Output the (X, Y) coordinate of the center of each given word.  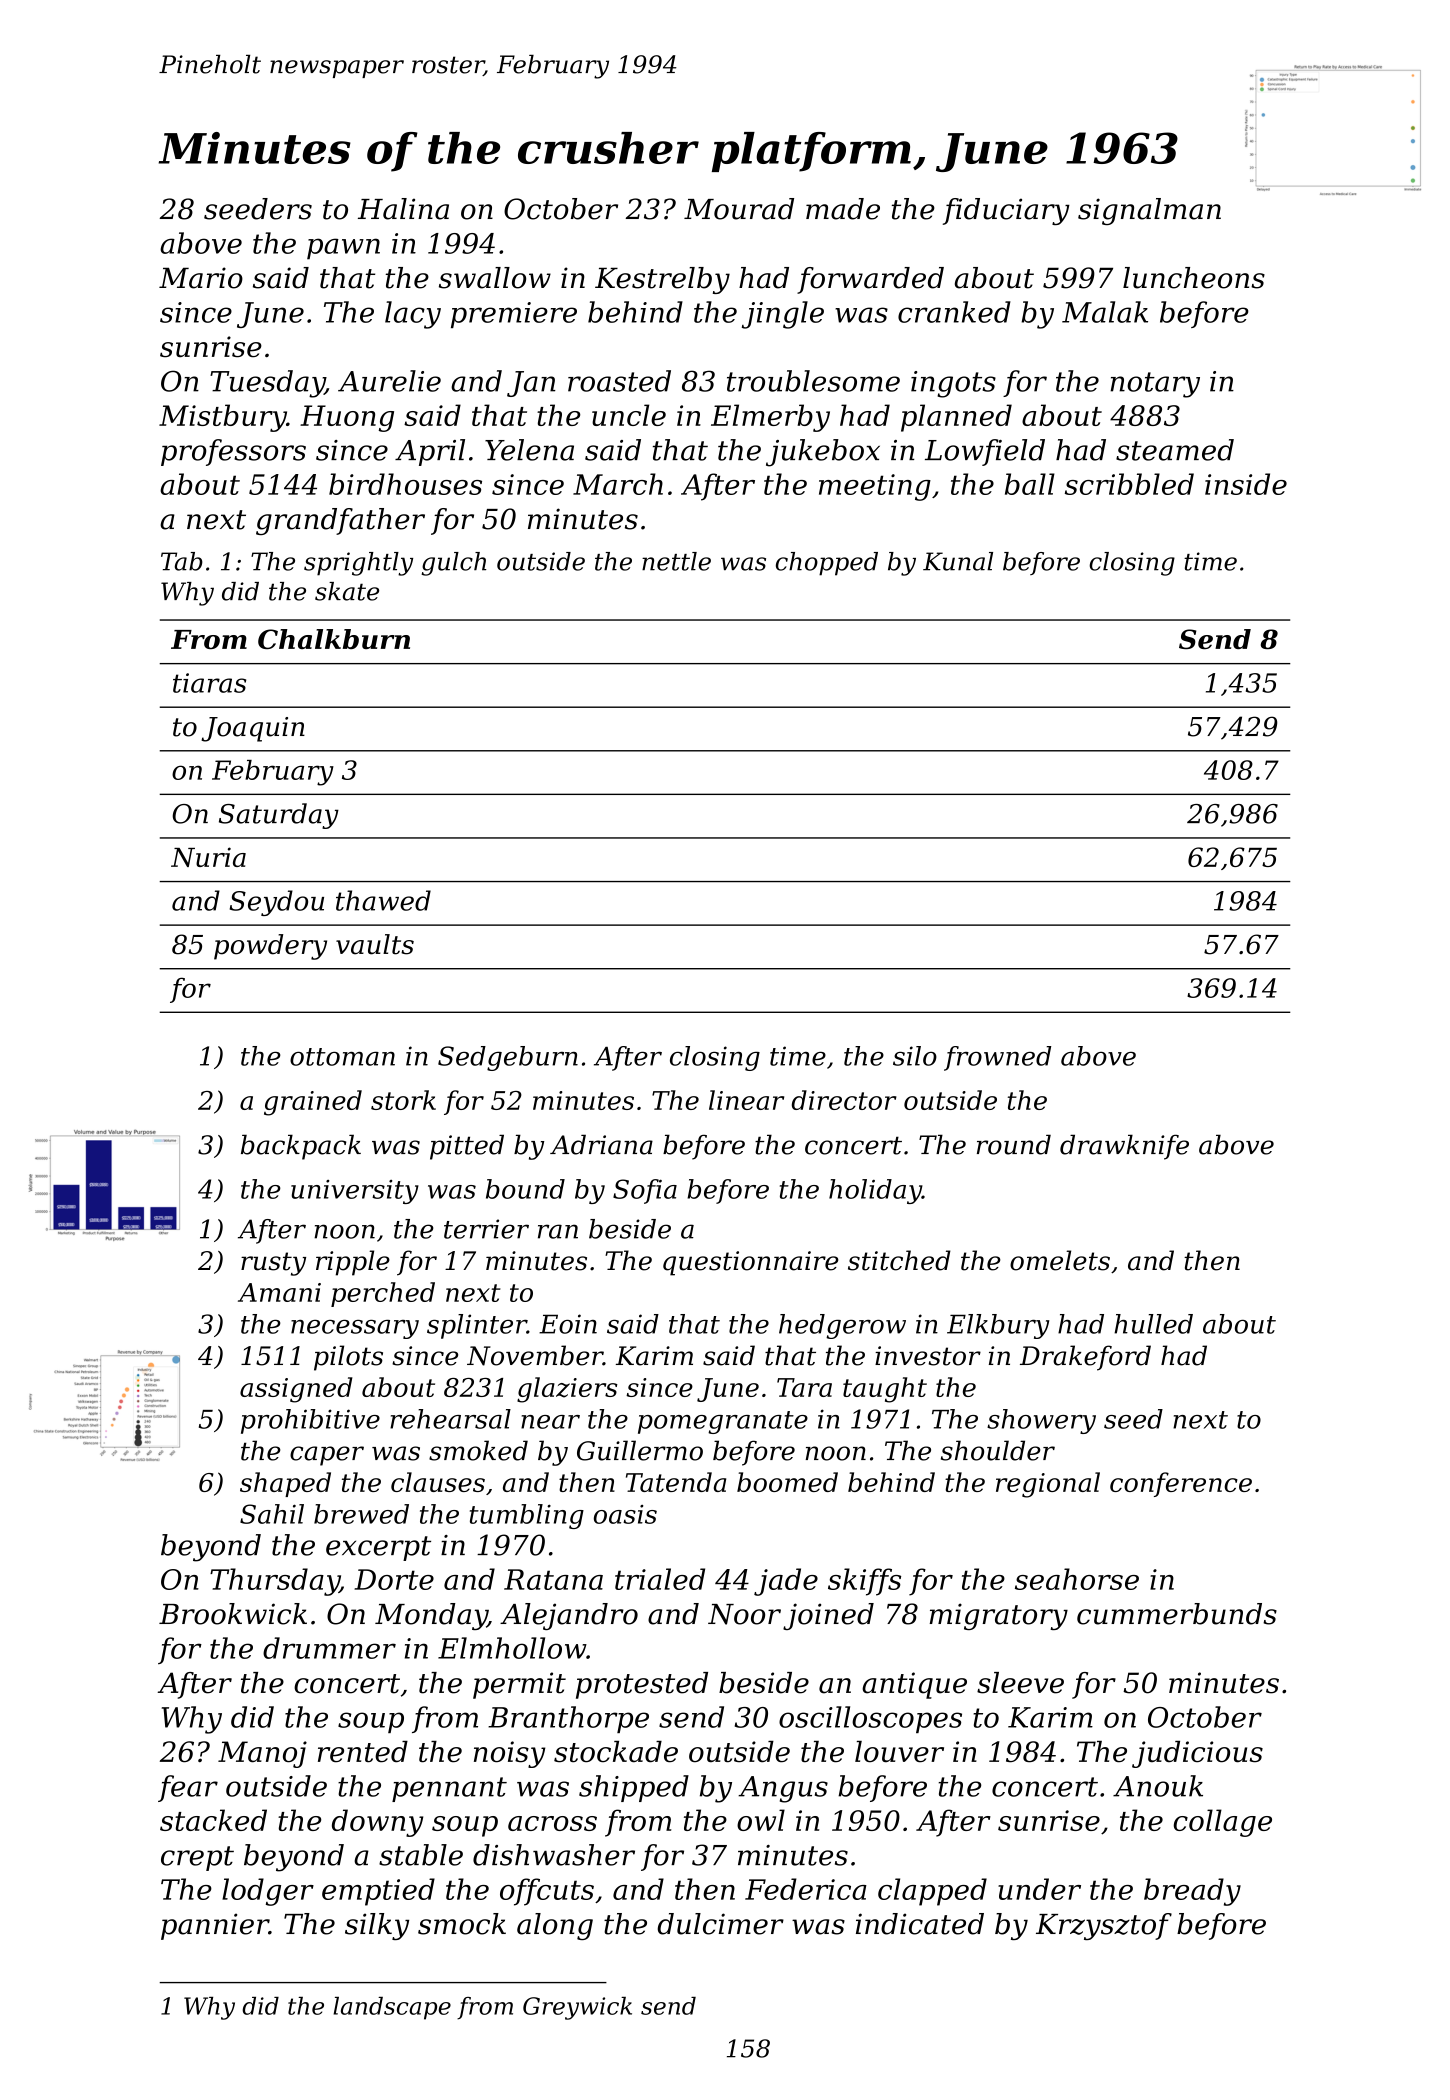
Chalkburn (334, 639)
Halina (403, 209)
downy (377, 1823)
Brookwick (233, 1614)
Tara (804, 1387)
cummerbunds (1177, 1614)
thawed (383, 900)
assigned (296, 1390)
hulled (1153, 1324)
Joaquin (253, 729)
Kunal (958, 561)
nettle (676, 561)
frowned (997, 1058)
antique (914, 1685)
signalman (1149, 211)
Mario (201, 278)
